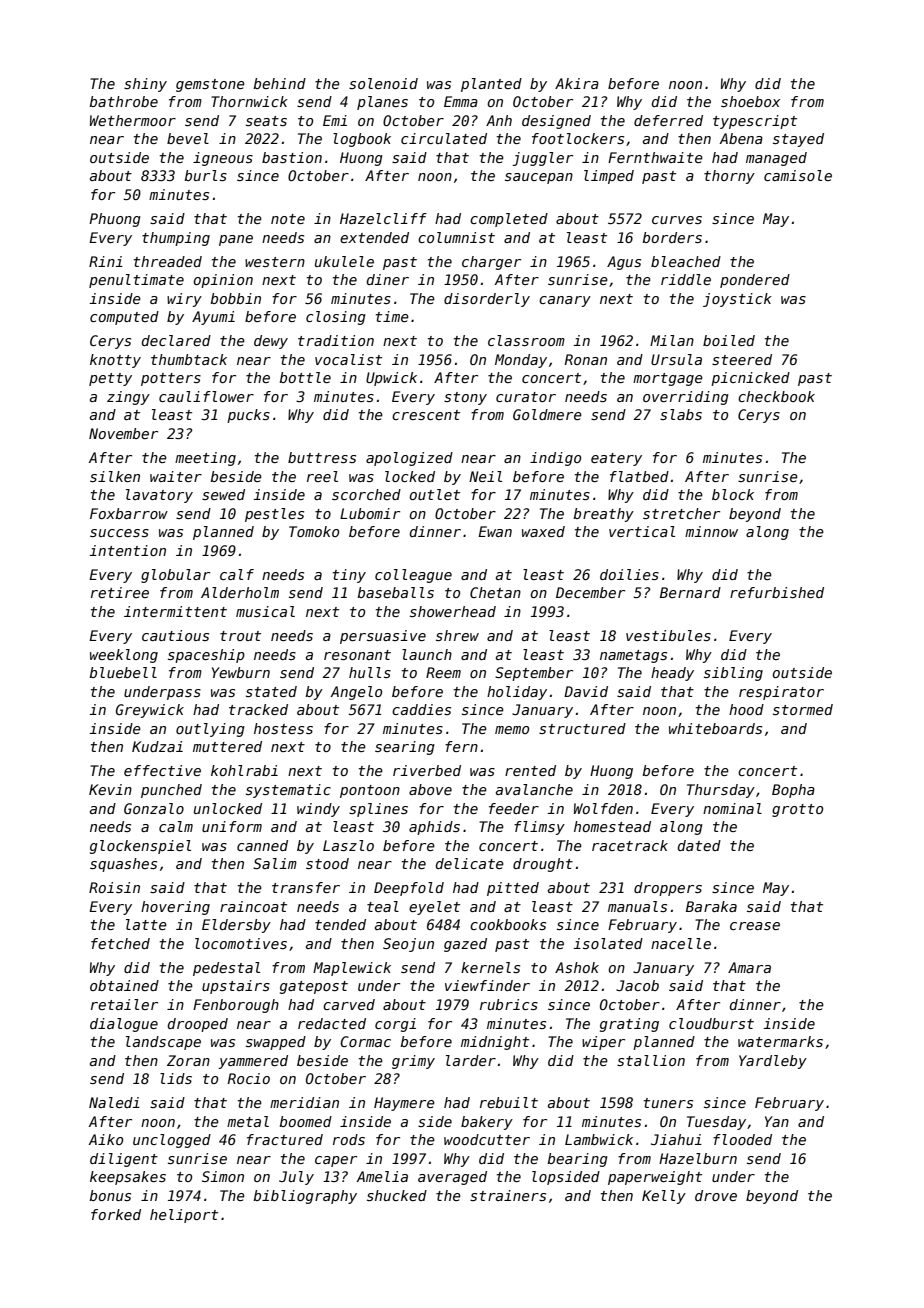  What do you see at coordinates (750, 101) in the document?
I see `shoebox` at bounding box center [750, 101].
